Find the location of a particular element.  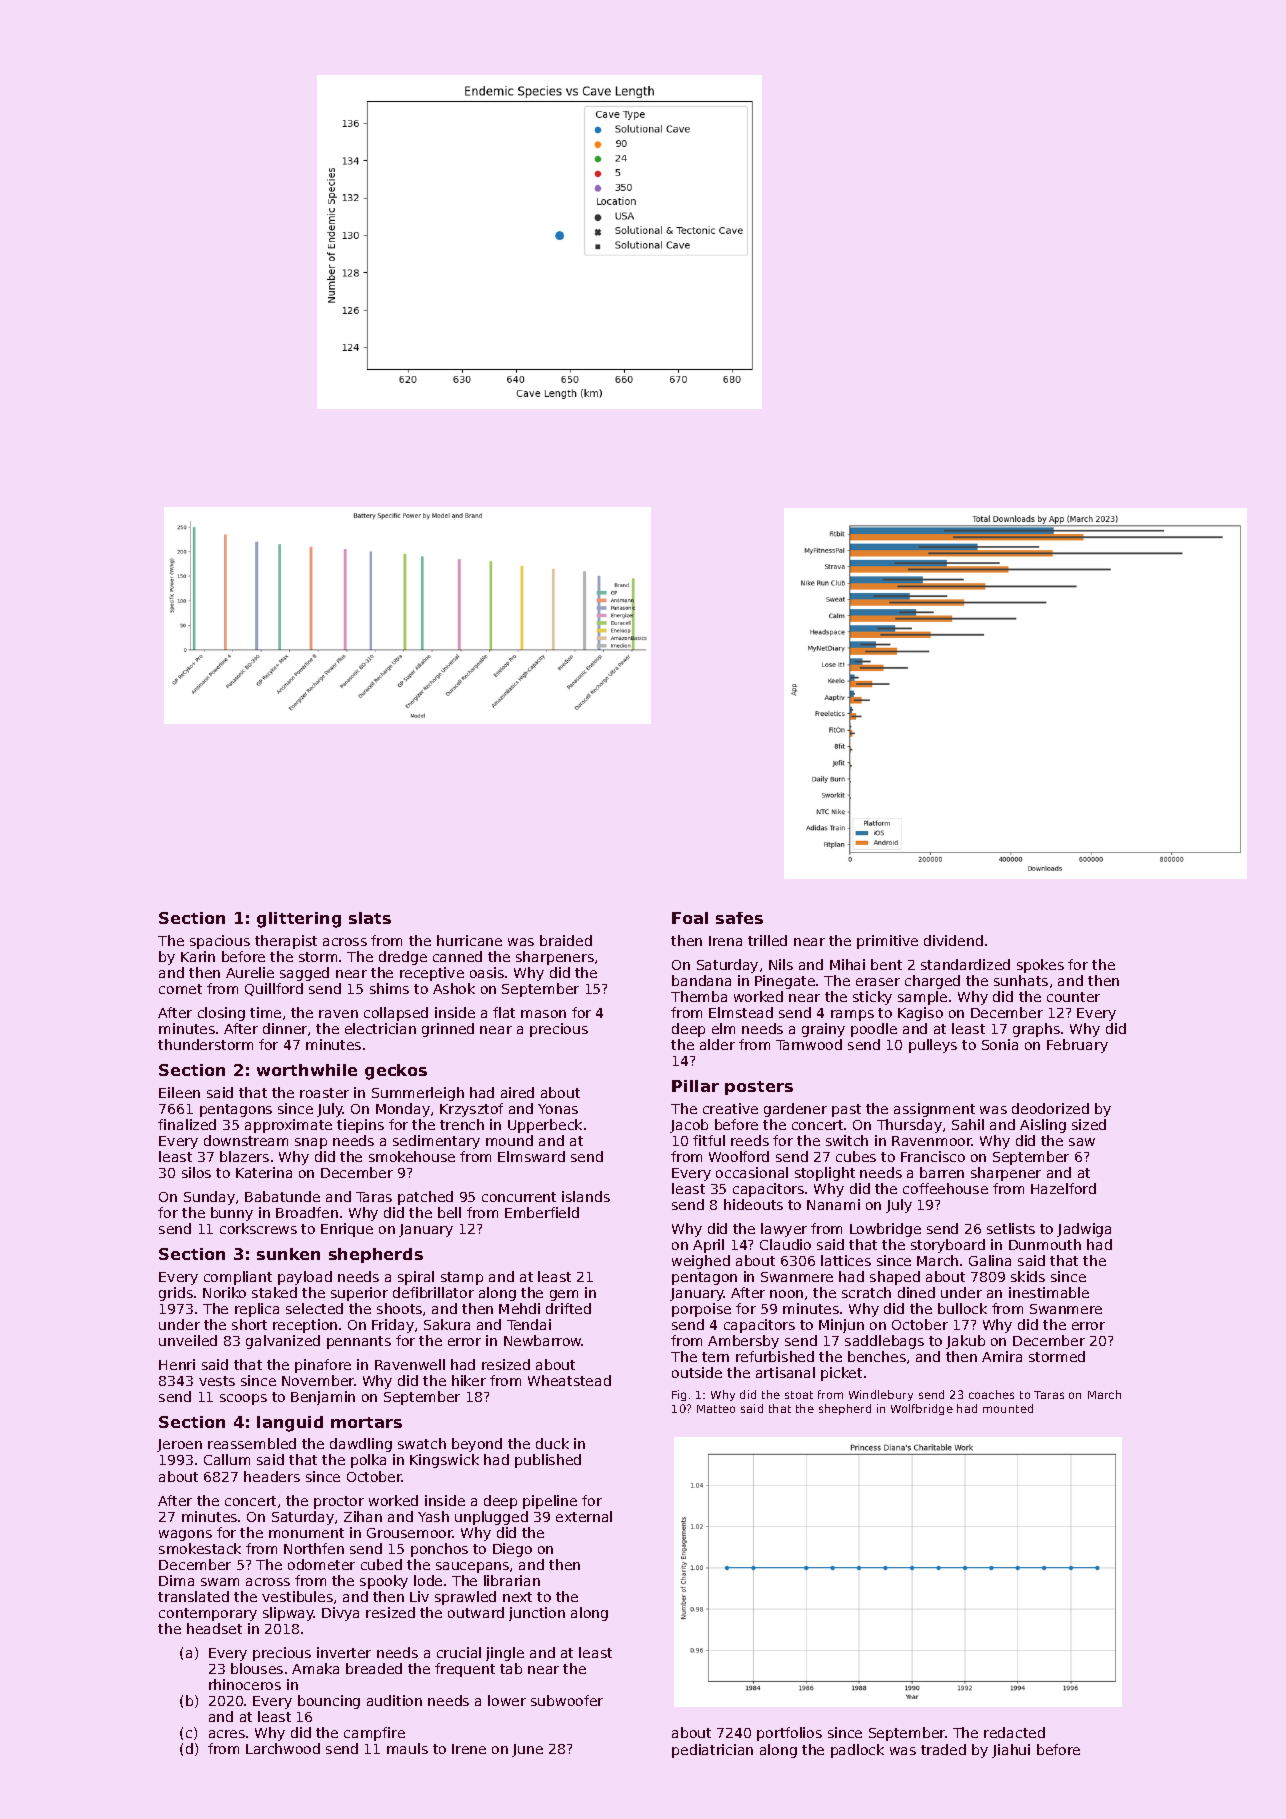

safes is located at coordinates (739, 918).
